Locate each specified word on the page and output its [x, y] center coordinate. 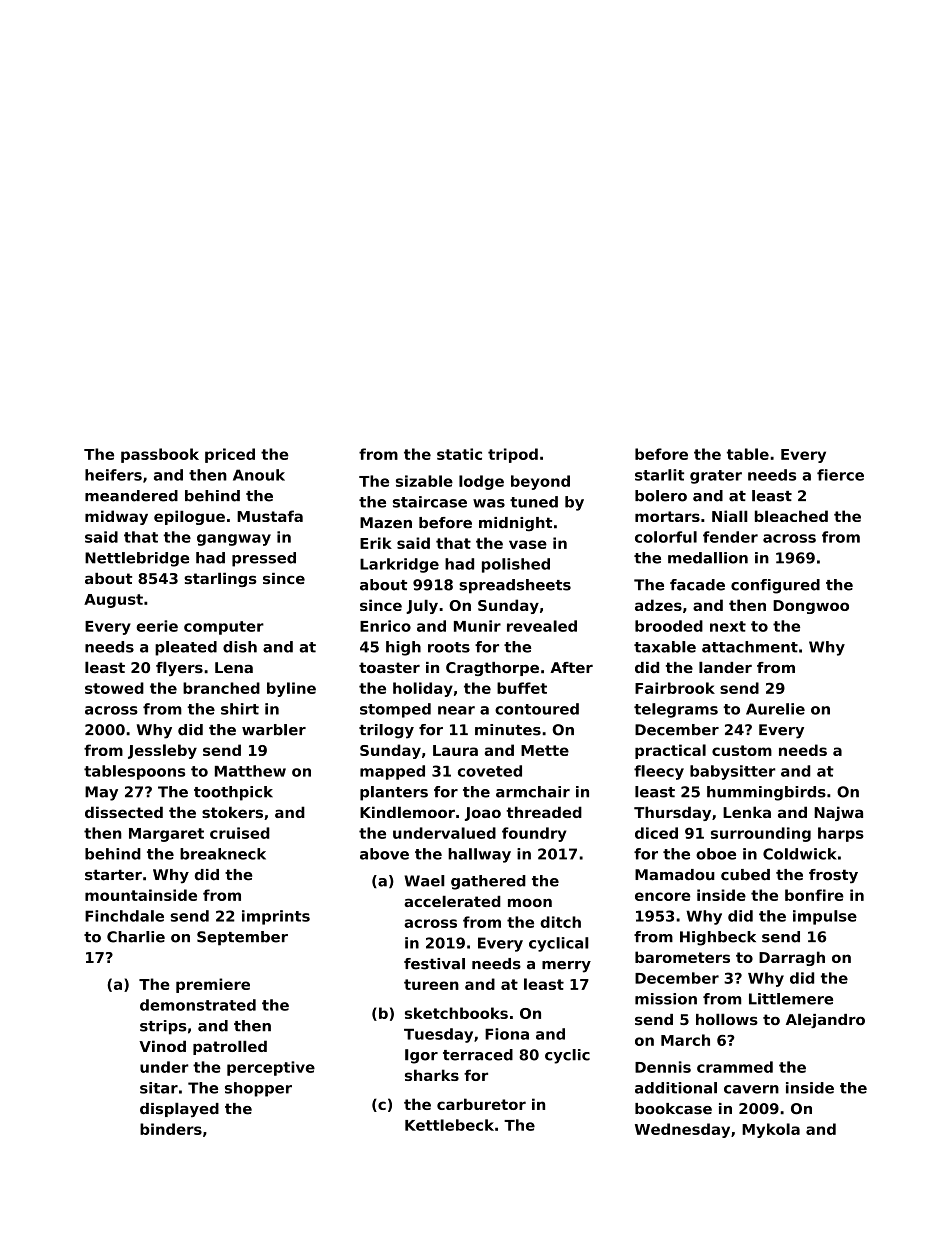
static [459, 454]
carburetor [481, 1104]
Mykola [771, 1130]
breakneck [223, 854]
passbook [160, 455]
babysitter [732, 772]
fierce [840, 475]
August [113, 601]
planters [394, 793]
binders [171, 1129]
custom [742, 750]
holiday [423, 689]
